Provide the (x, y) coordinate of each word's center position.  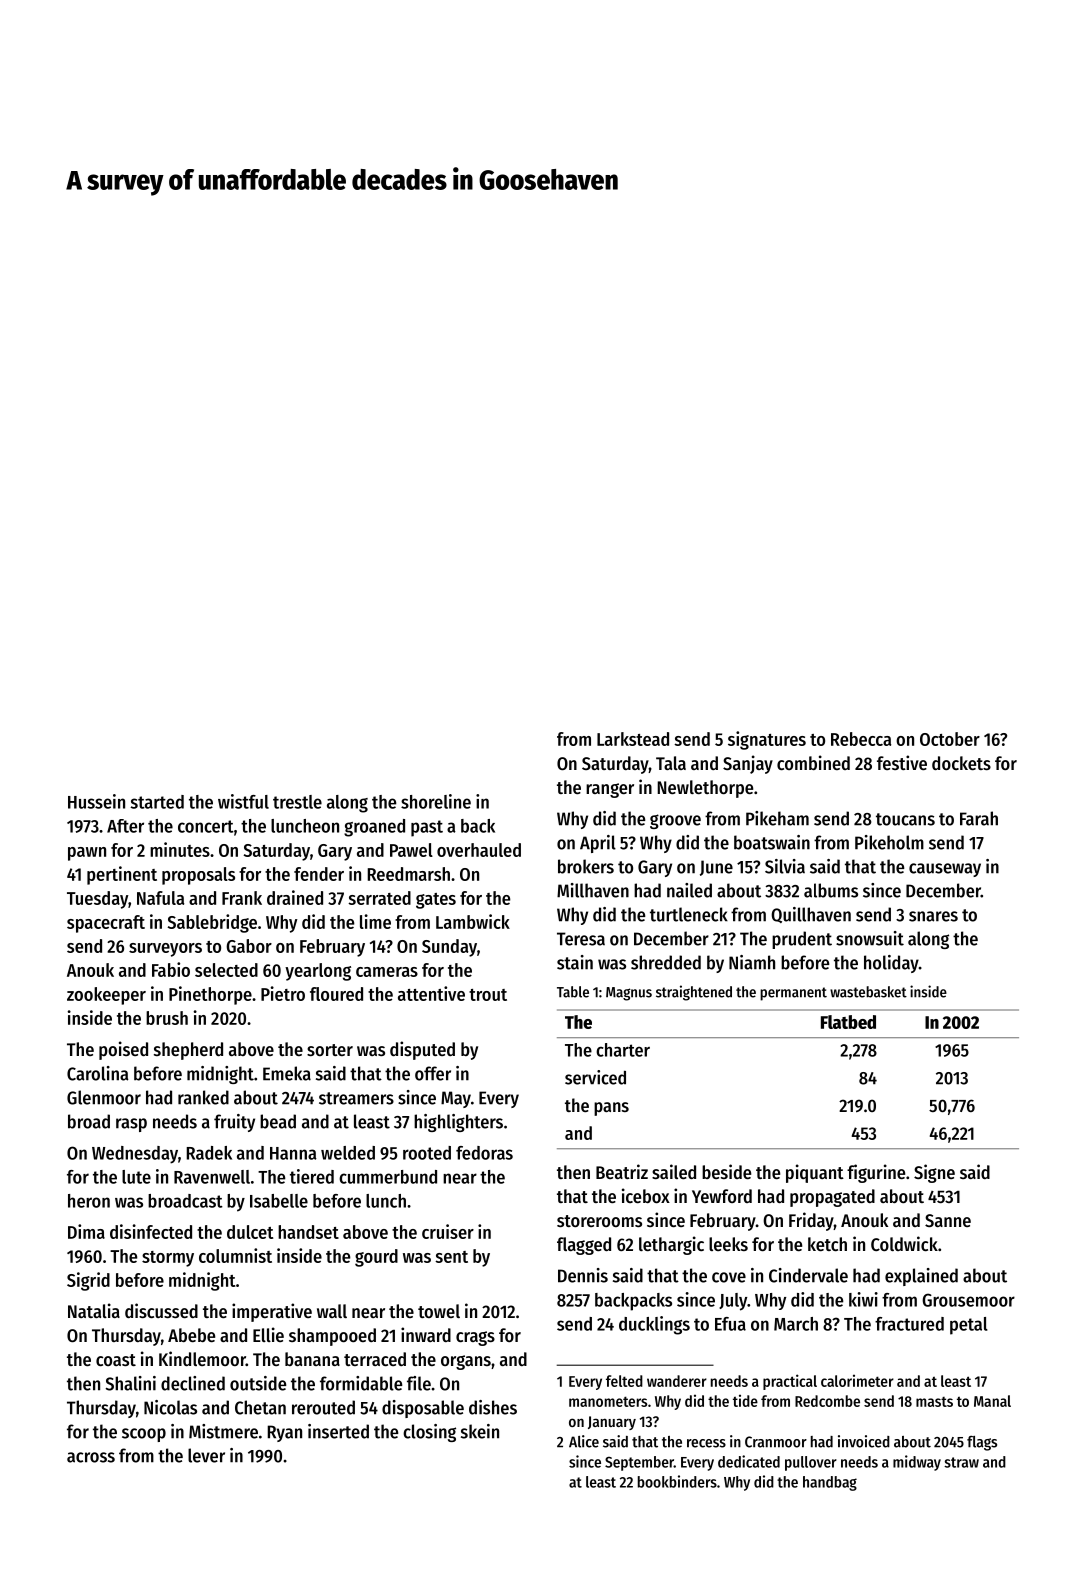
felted (624, 1381)
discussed (161, 1310)
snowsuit (870, 938)
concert (206, 826)
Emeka (287, 1073)
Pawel (411, 850)
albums (831, 890)
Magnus (629, 994)
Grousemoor (968, 1300)
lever (206, 1455)
